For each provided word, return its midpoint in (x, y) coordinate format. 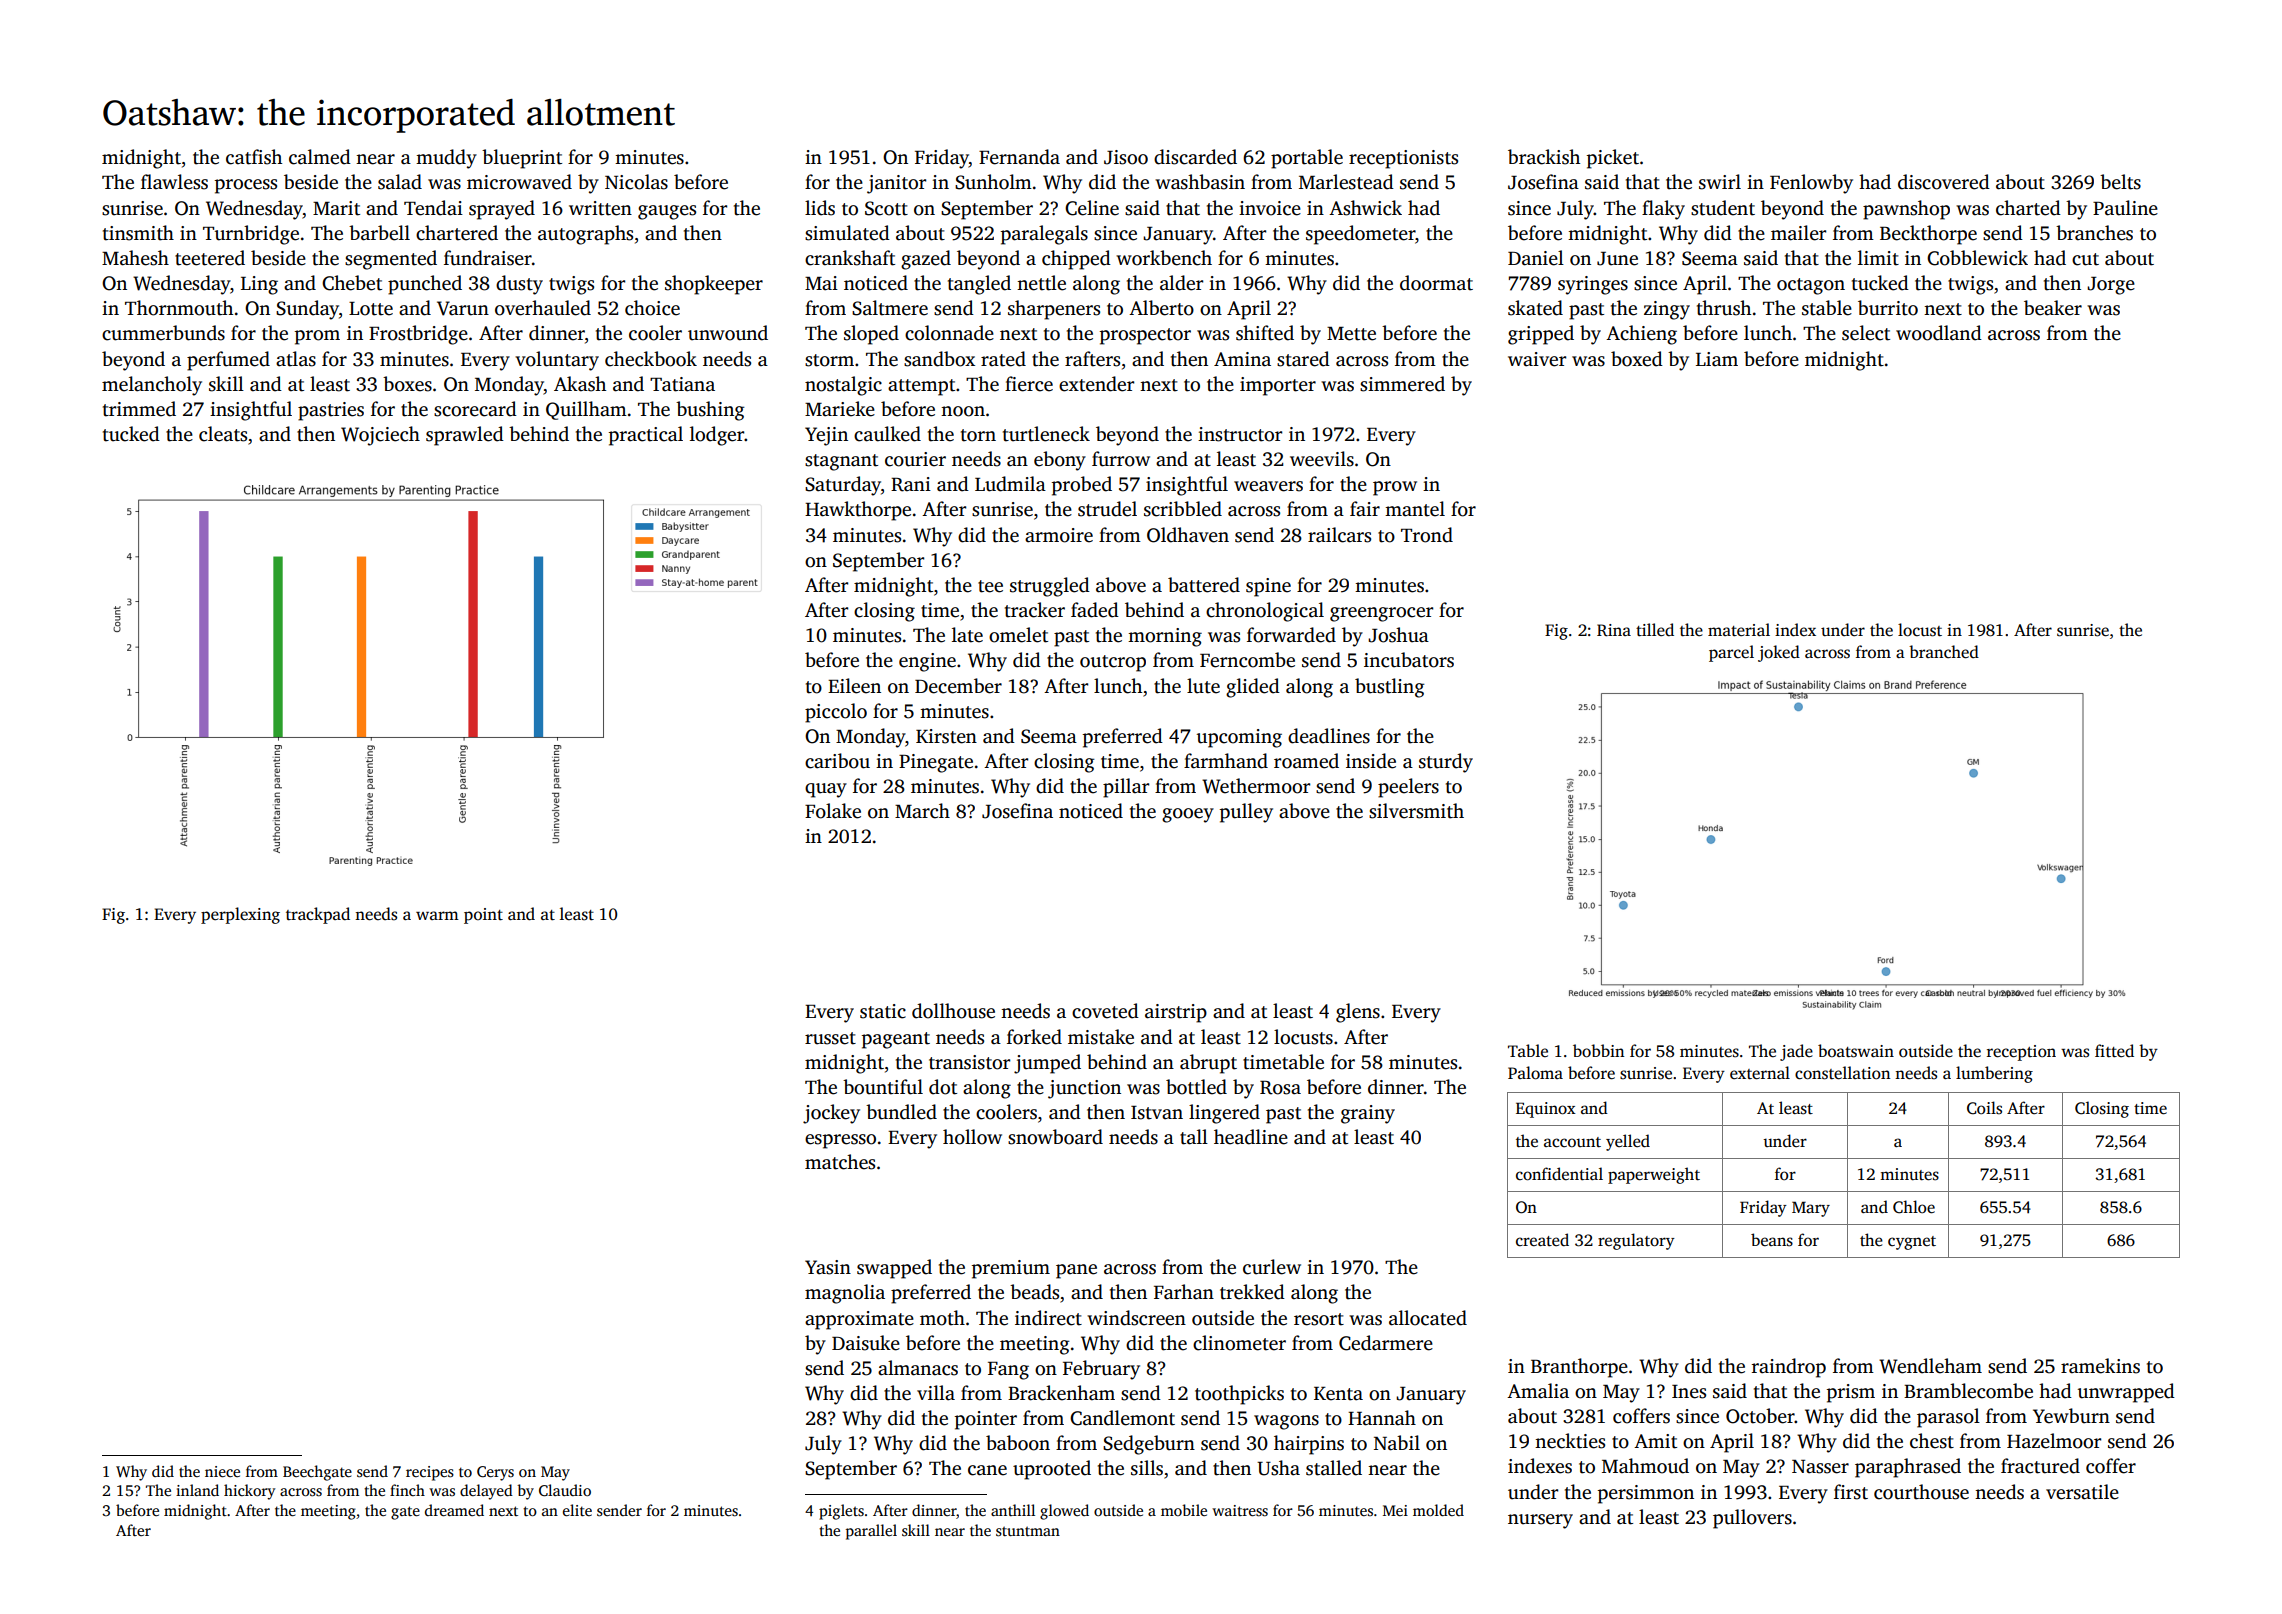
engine (927, 662)
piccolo (836, 713)
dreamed (454, 1510)
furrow (1121, 459)
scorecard (475, 409)
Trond (1427, 535)
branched (1944, 652)
